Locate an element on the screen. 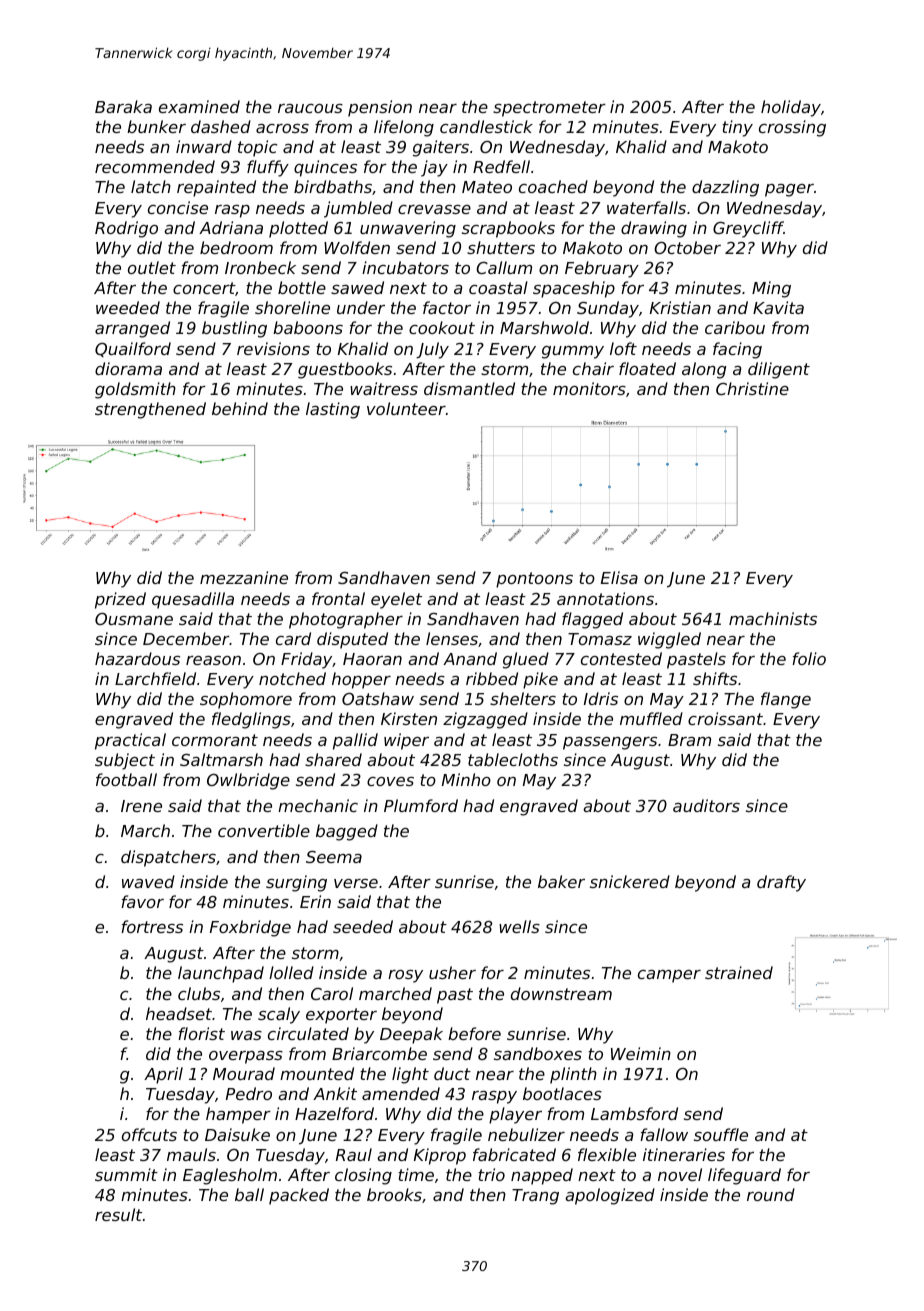 The width and height of the screenshot is (924, 1311). seeded is located at coordinates (363, 926).
